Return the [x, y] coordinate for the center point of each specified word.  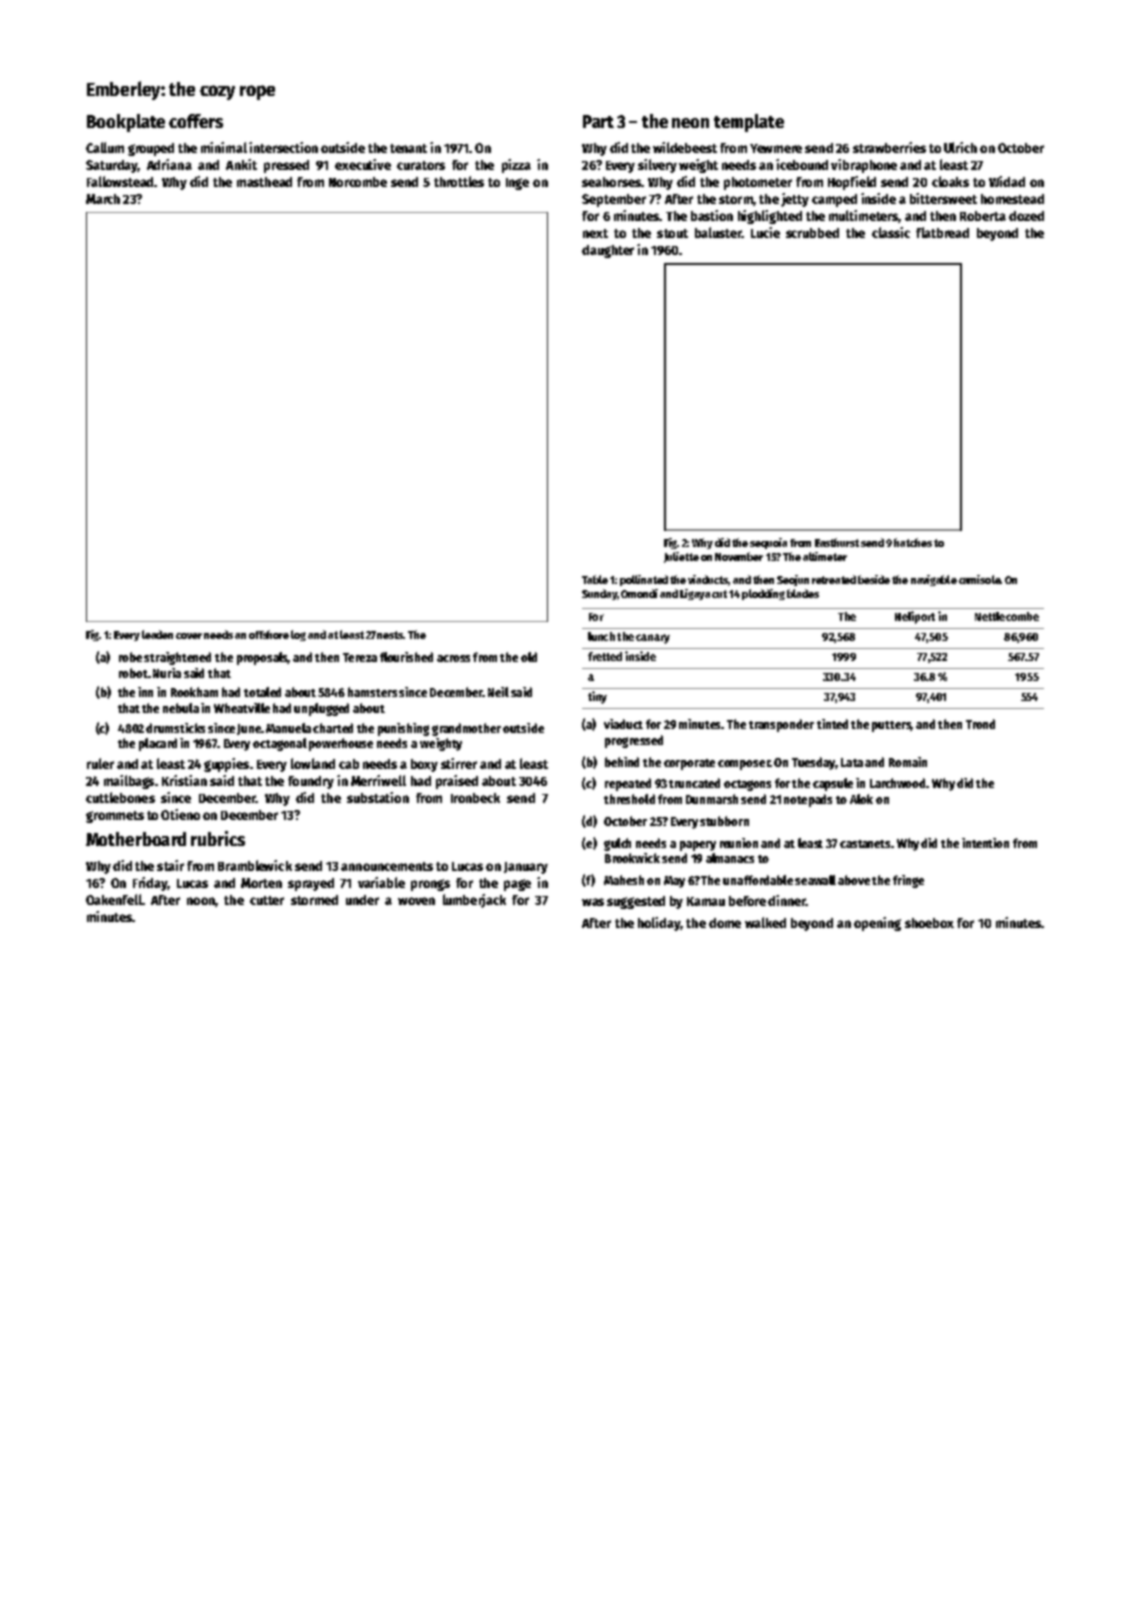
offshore [269, 634]
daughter [608, 251]
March [103, 199]
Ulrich [960, 147]
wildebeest [685, 147]
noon [201, 901]
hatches [913, 542]
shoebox [929, 923]
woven [416, 901]
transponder [781, 725]
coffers [196, 121]
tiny [597, 697]
